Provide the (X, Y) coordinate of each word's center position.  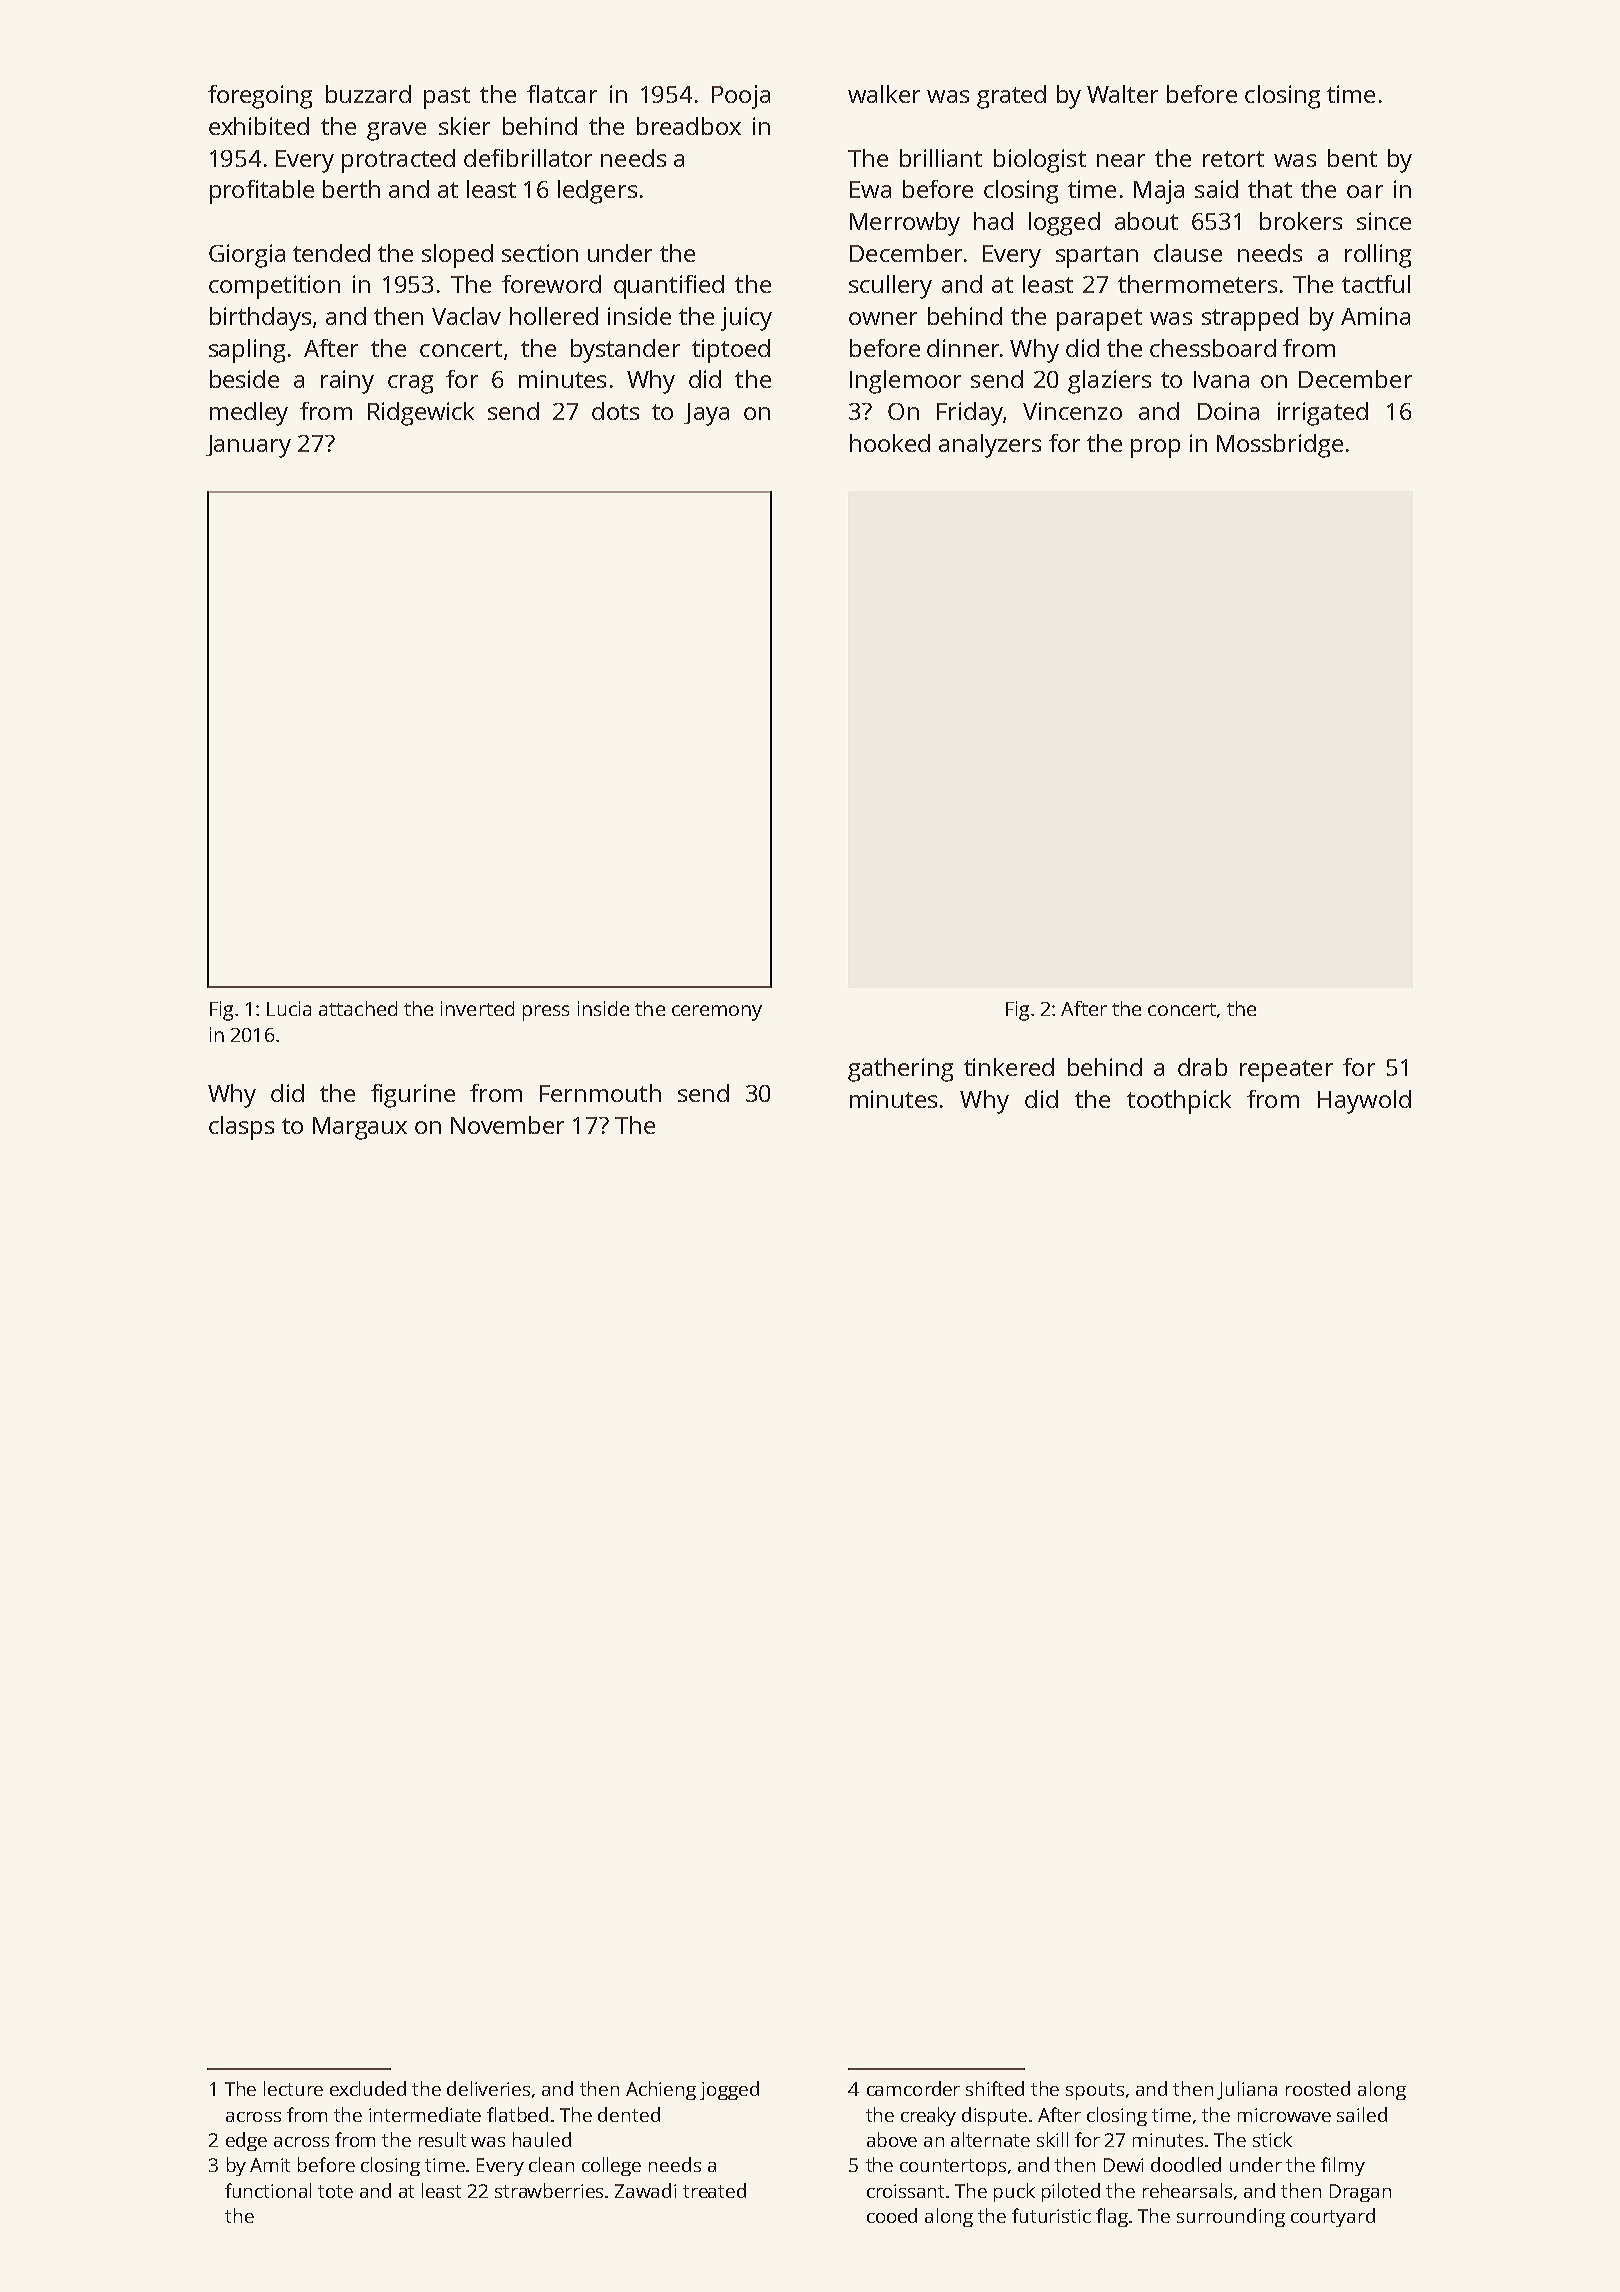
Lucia (289, 1008)
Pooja (741, 97)
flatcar (562, 94)
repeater (1286, 1071)
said (1216, 189)
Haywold (1364, 1102)
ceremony (717, 1013)
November (507, 1125)
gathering (900, 1070)
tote (335, 2191)
